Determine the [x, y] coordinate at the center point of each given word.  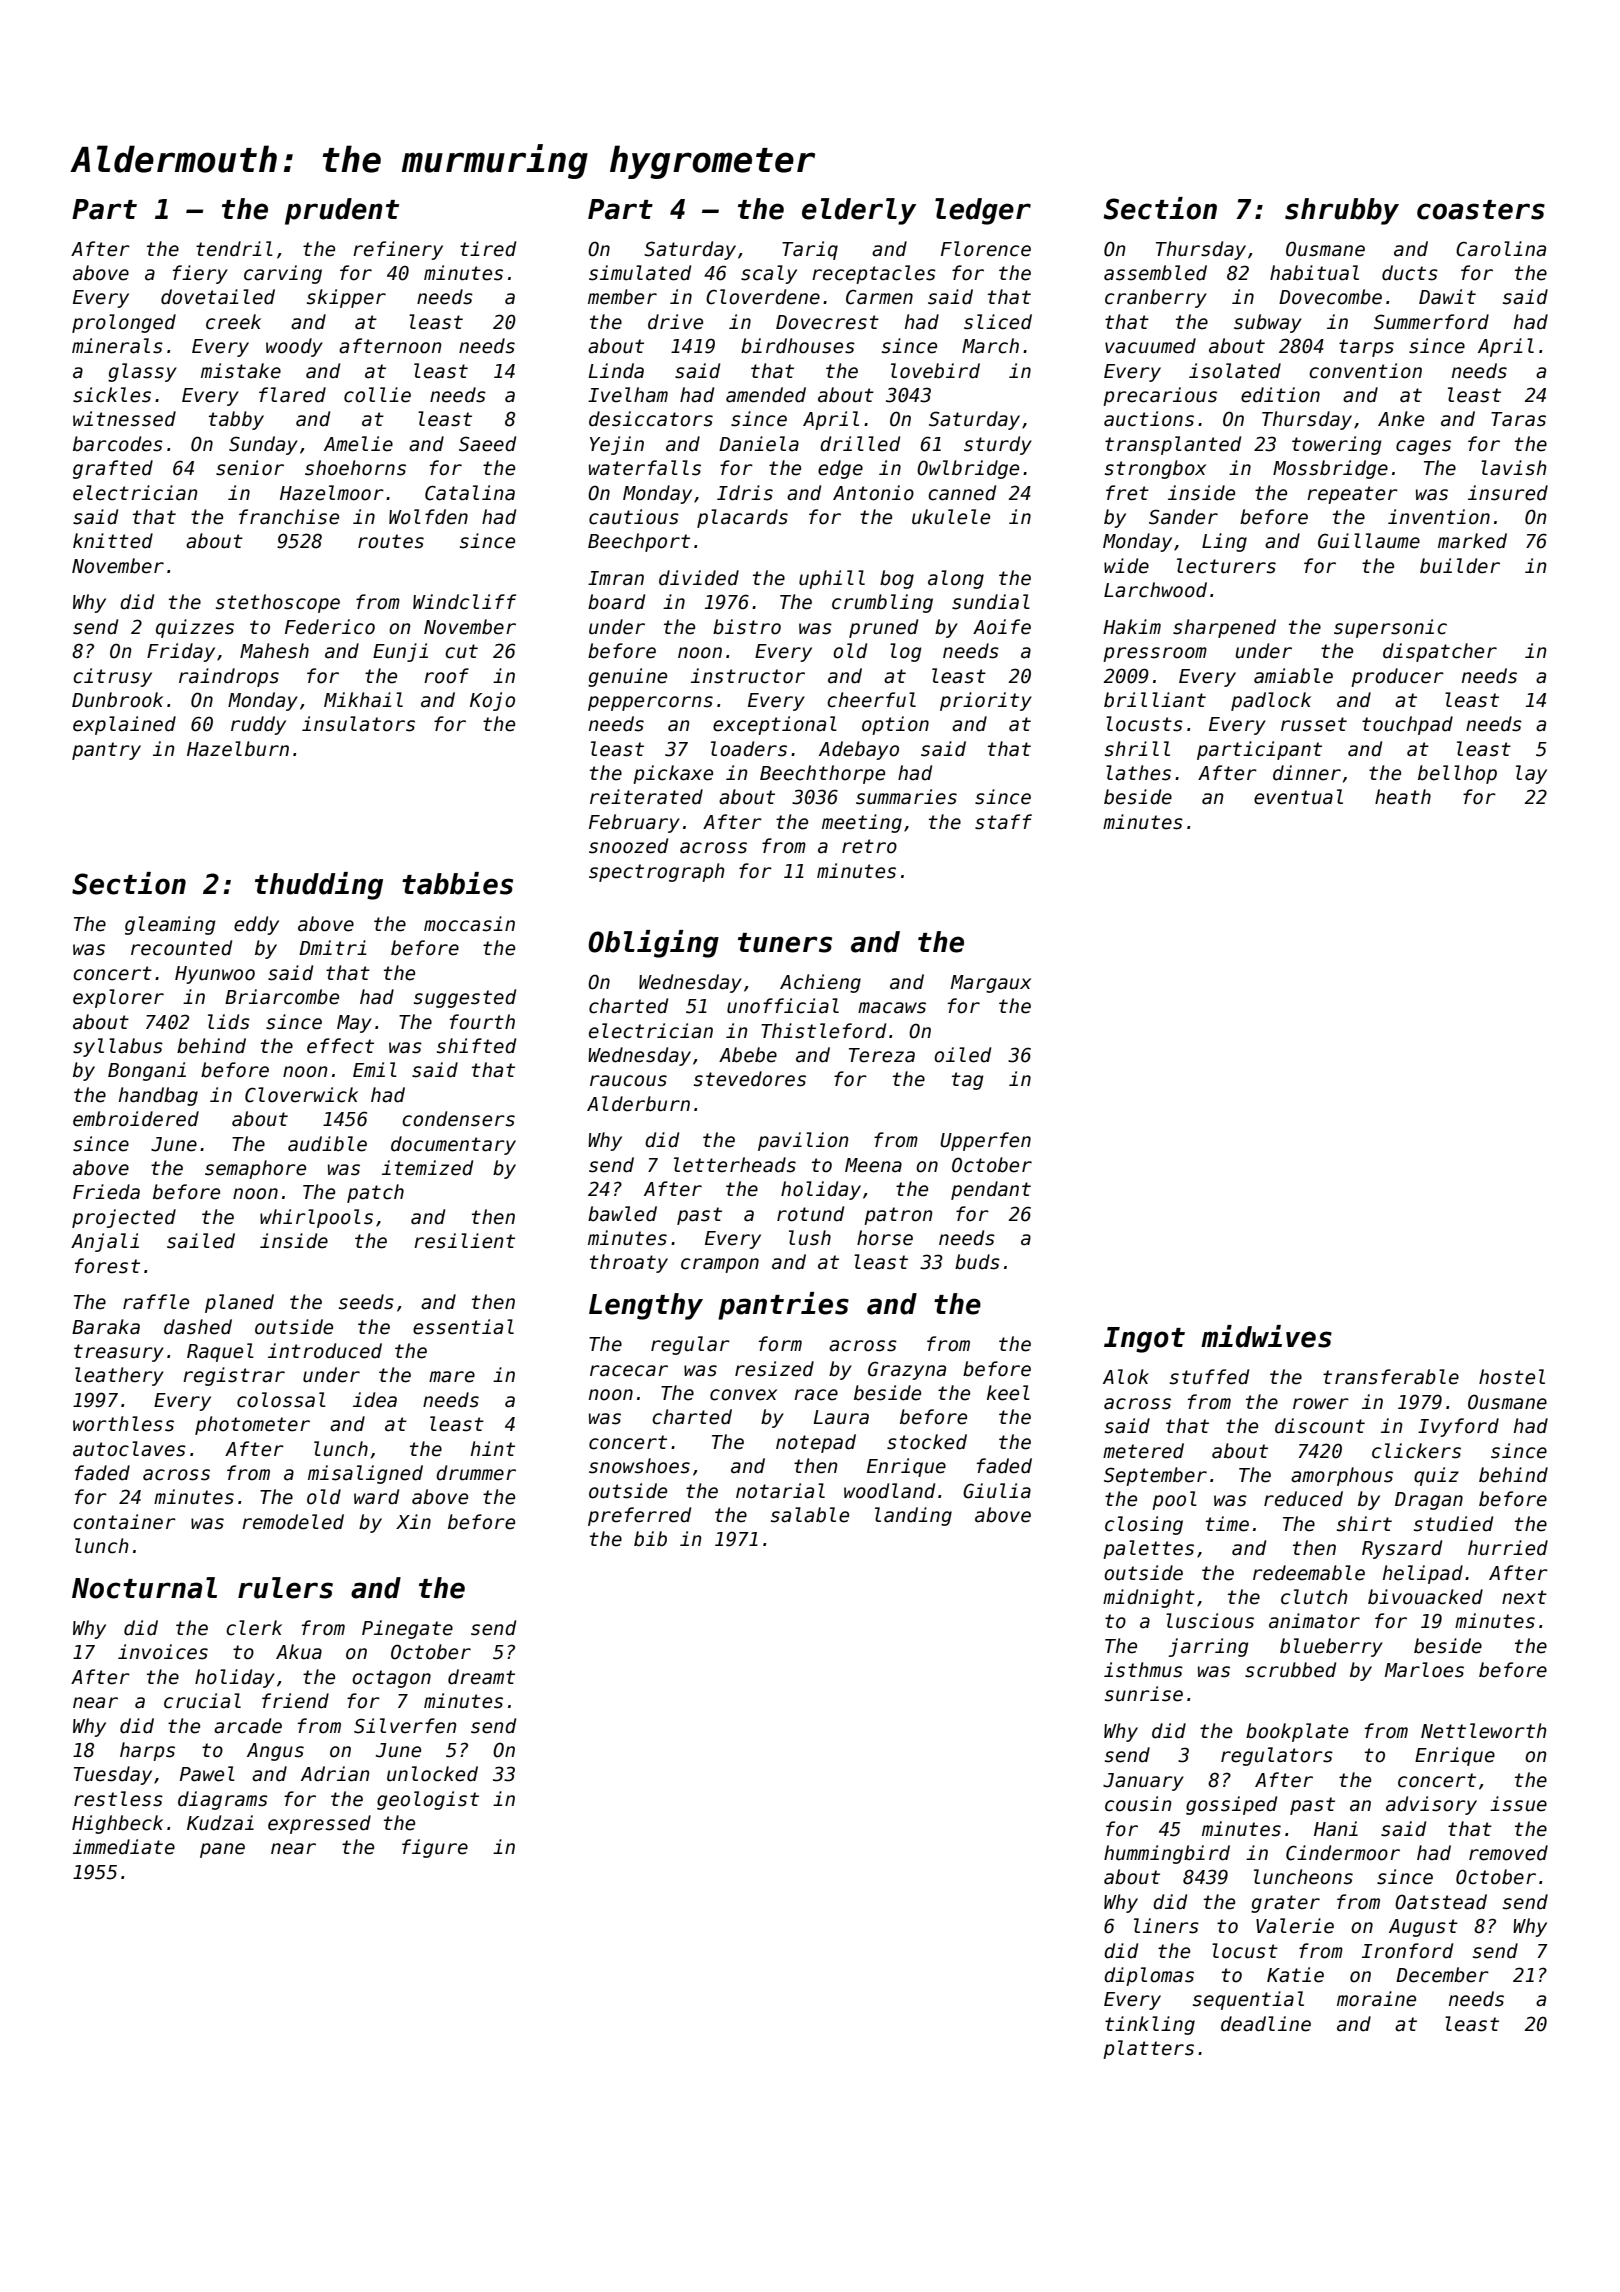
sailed [201, 1241]
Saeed [487, 444]
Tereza [882, 1055]
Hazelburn [238, 749]
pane [222, 1850]
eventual [1298, 797]
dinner [1307, 773]
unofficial [783, 1006]
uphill [832, 579]
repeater [1352, 495]
